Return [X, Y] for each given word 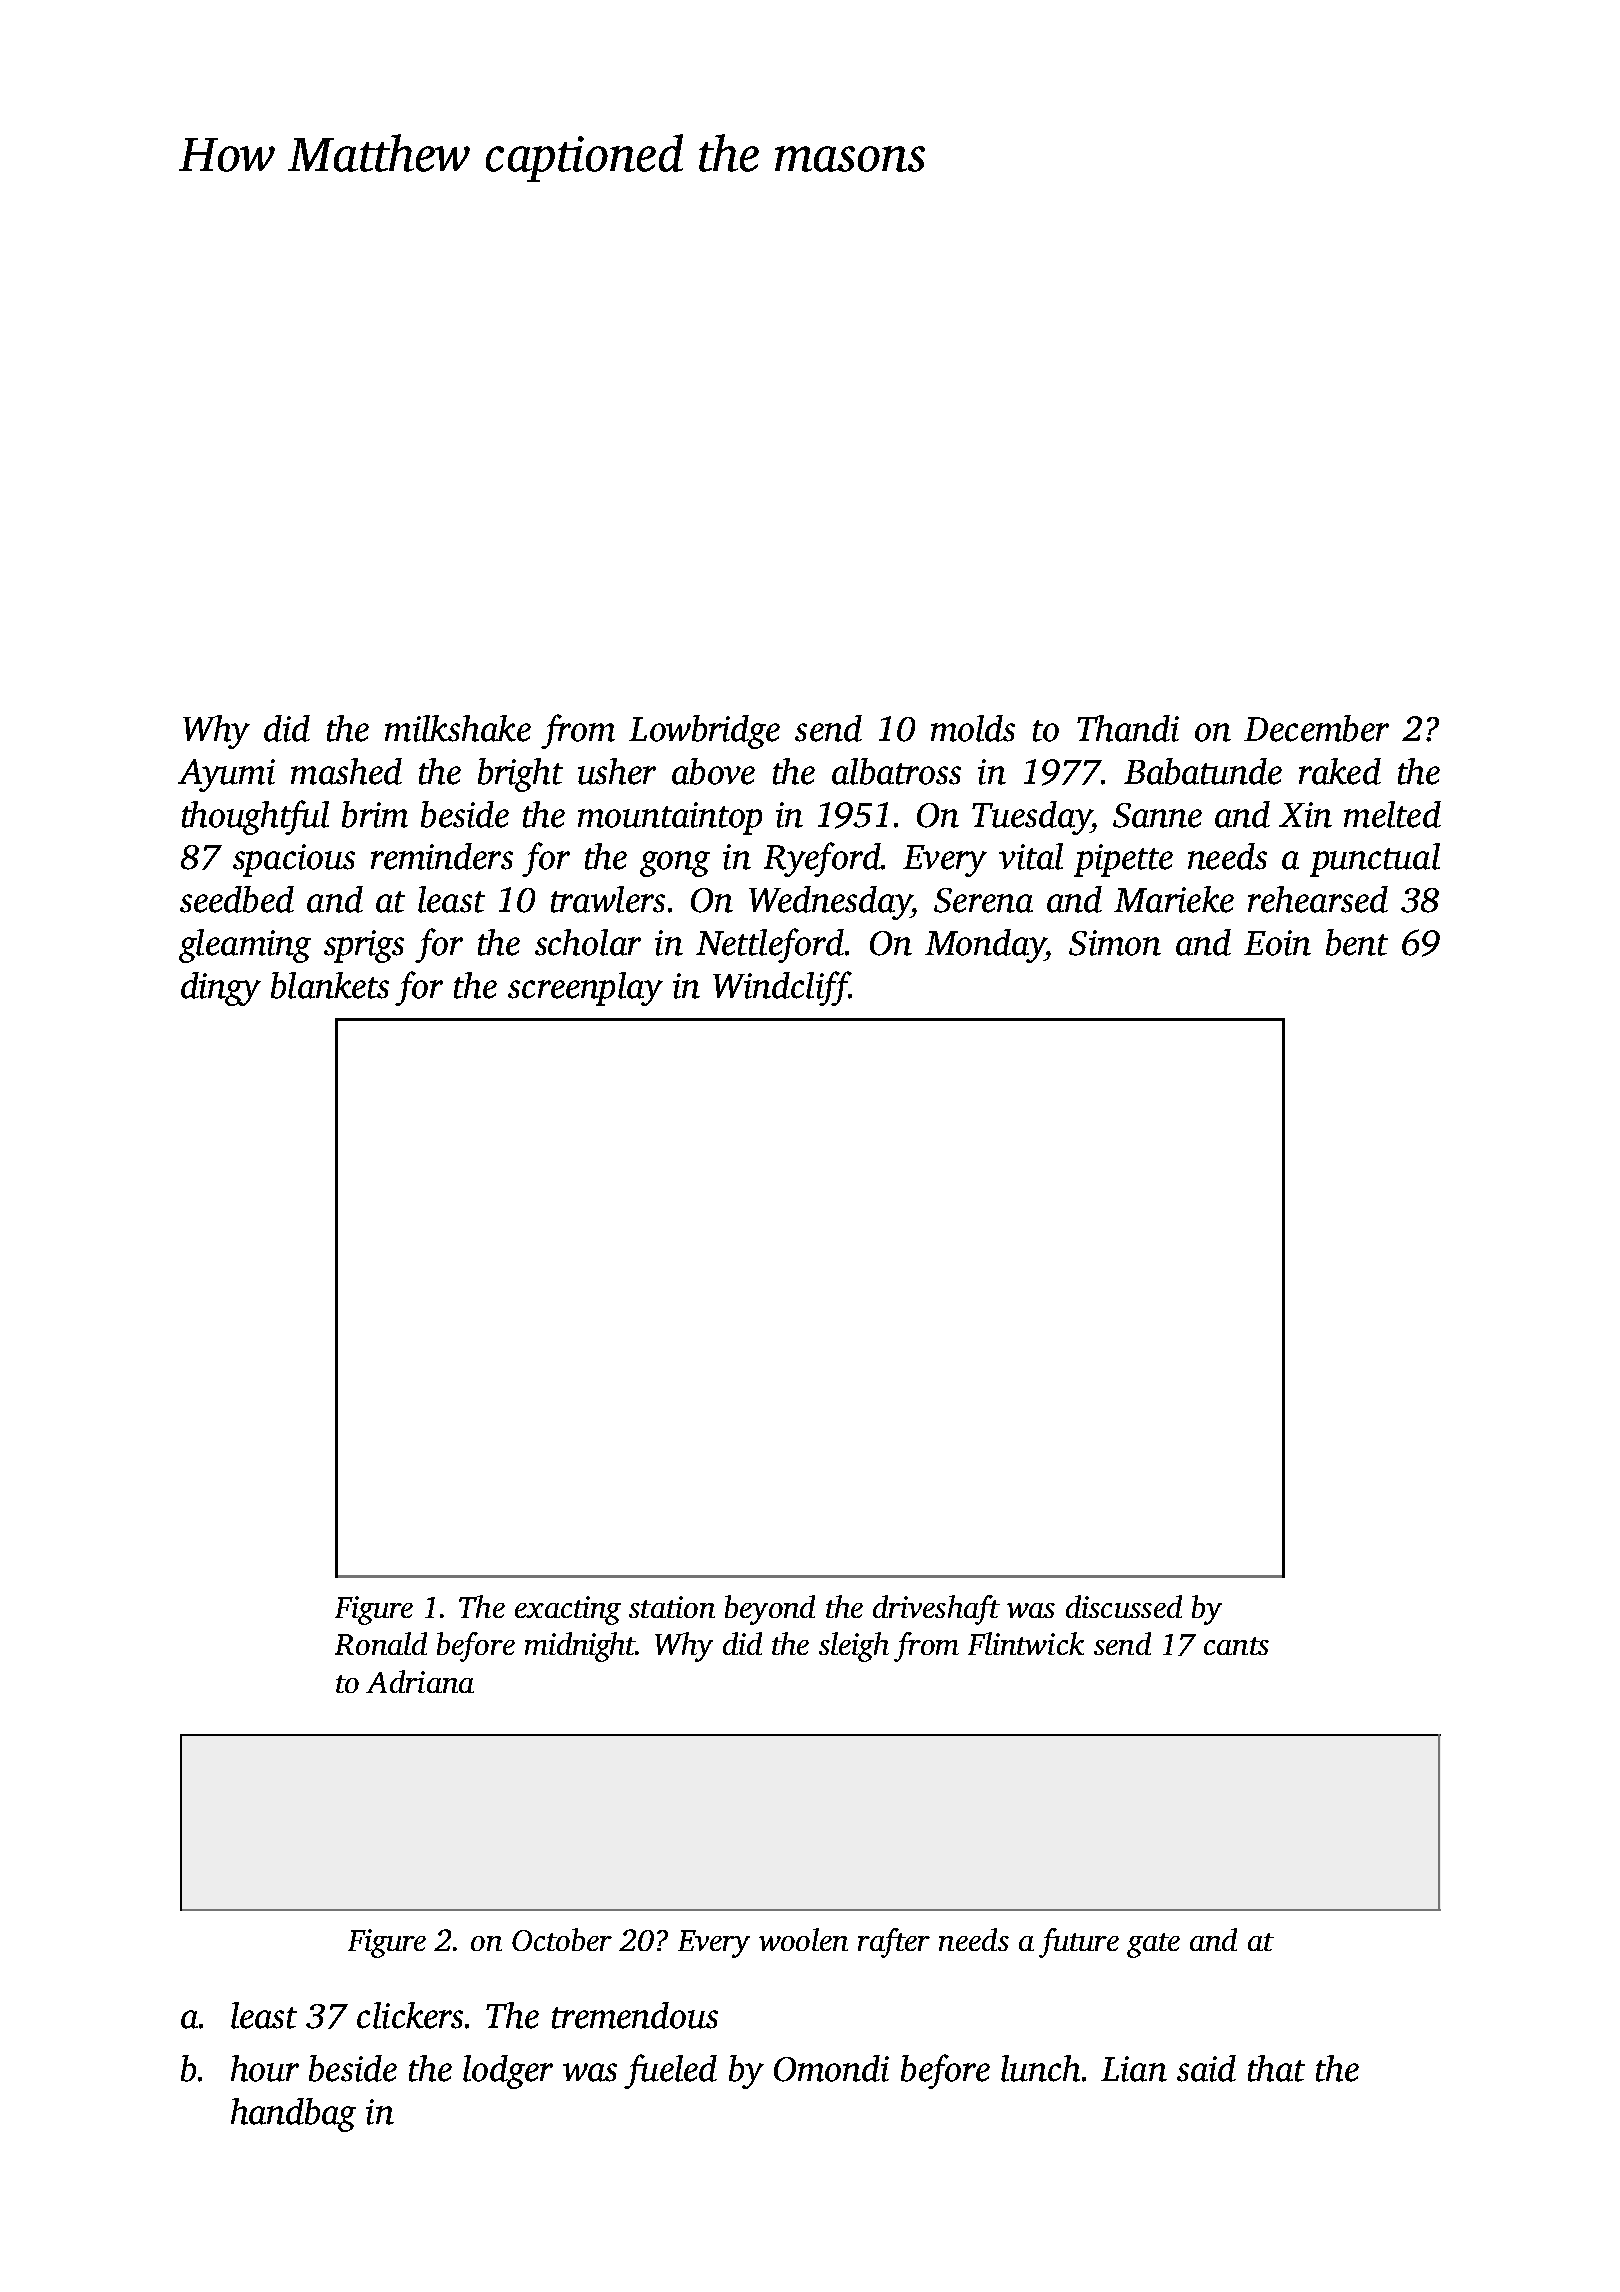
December [1316, 728]
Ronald [381, 1643]
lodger [508, 2072]
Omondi [831, 2068]
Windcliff [781, 988]
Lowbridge [704, 732]
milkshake [458, 728]
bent [1357, 942]
